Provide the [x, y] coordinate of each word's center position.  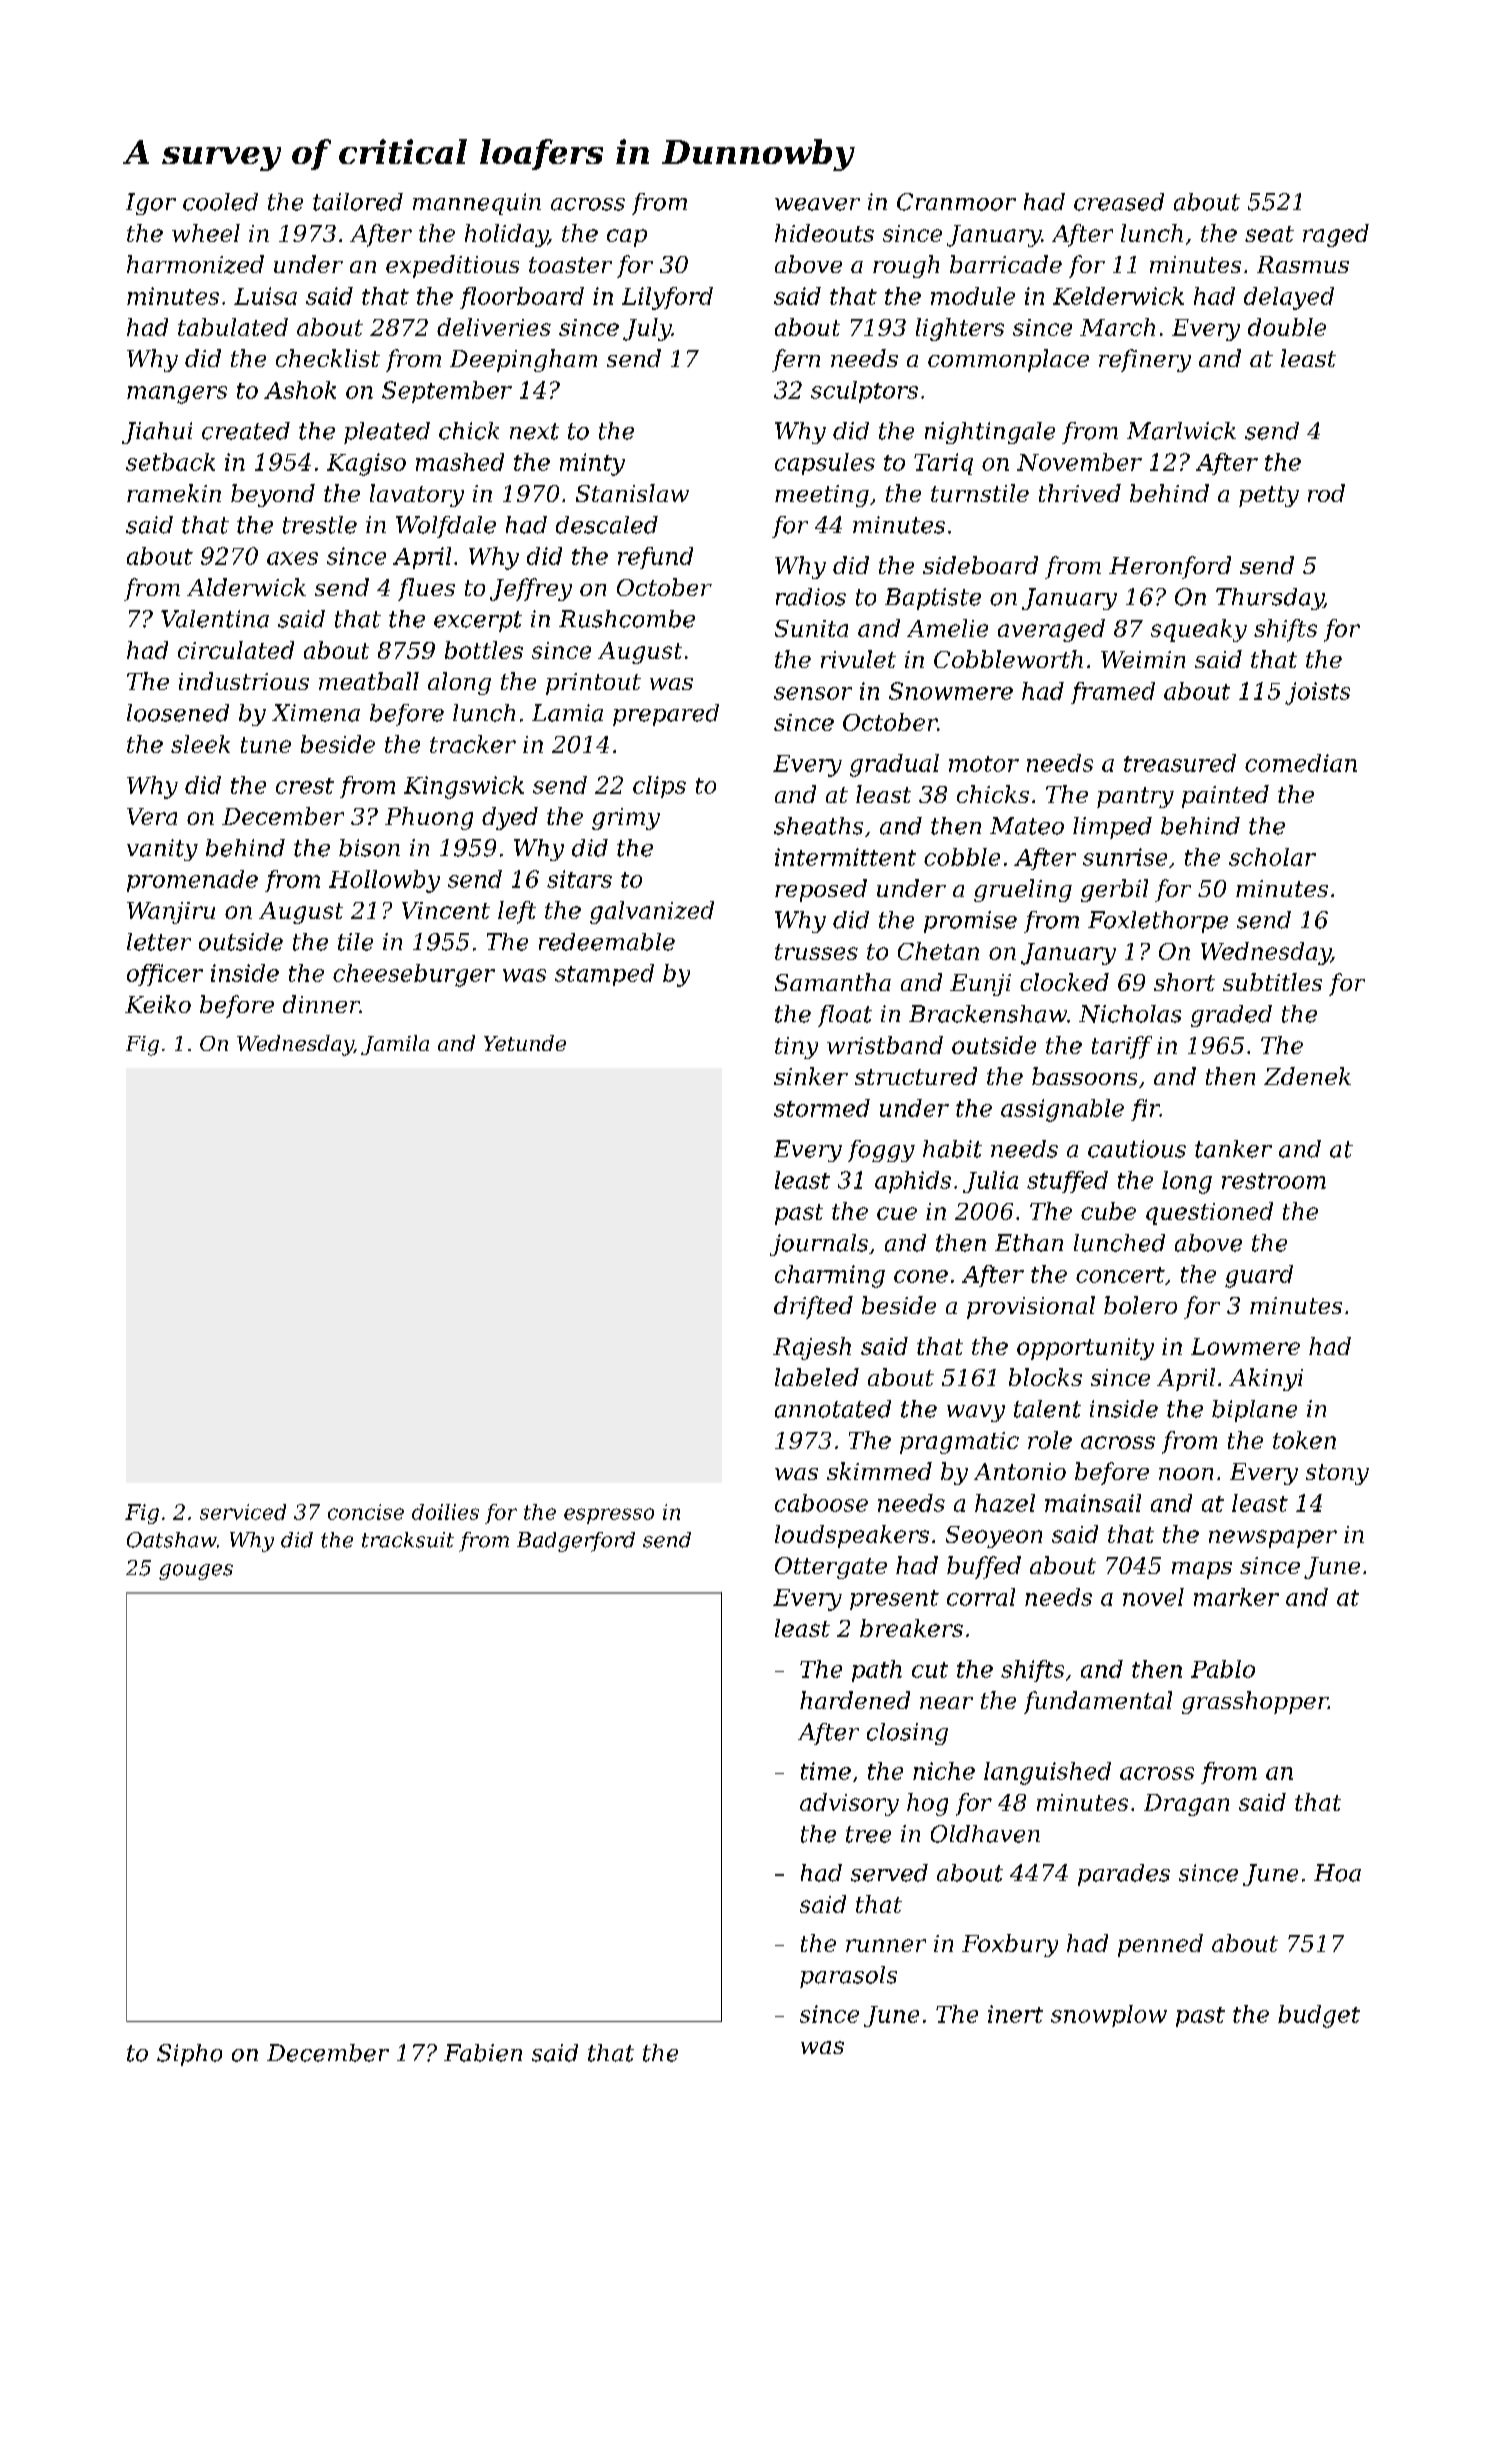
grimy [626, 819]
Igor [151, 204]
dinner [321, 1004]
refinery [1145, 360]
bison [369, 848]
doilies [445, 1512]
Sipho [189, 2055]
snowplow [1109, 2016]
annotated [833, 1409]
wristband [885, 1045]
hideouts [824, 233]
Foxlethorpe [1158, 922]
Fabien [483, 2053]
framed [1113, 693]
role [1050, 1440]
